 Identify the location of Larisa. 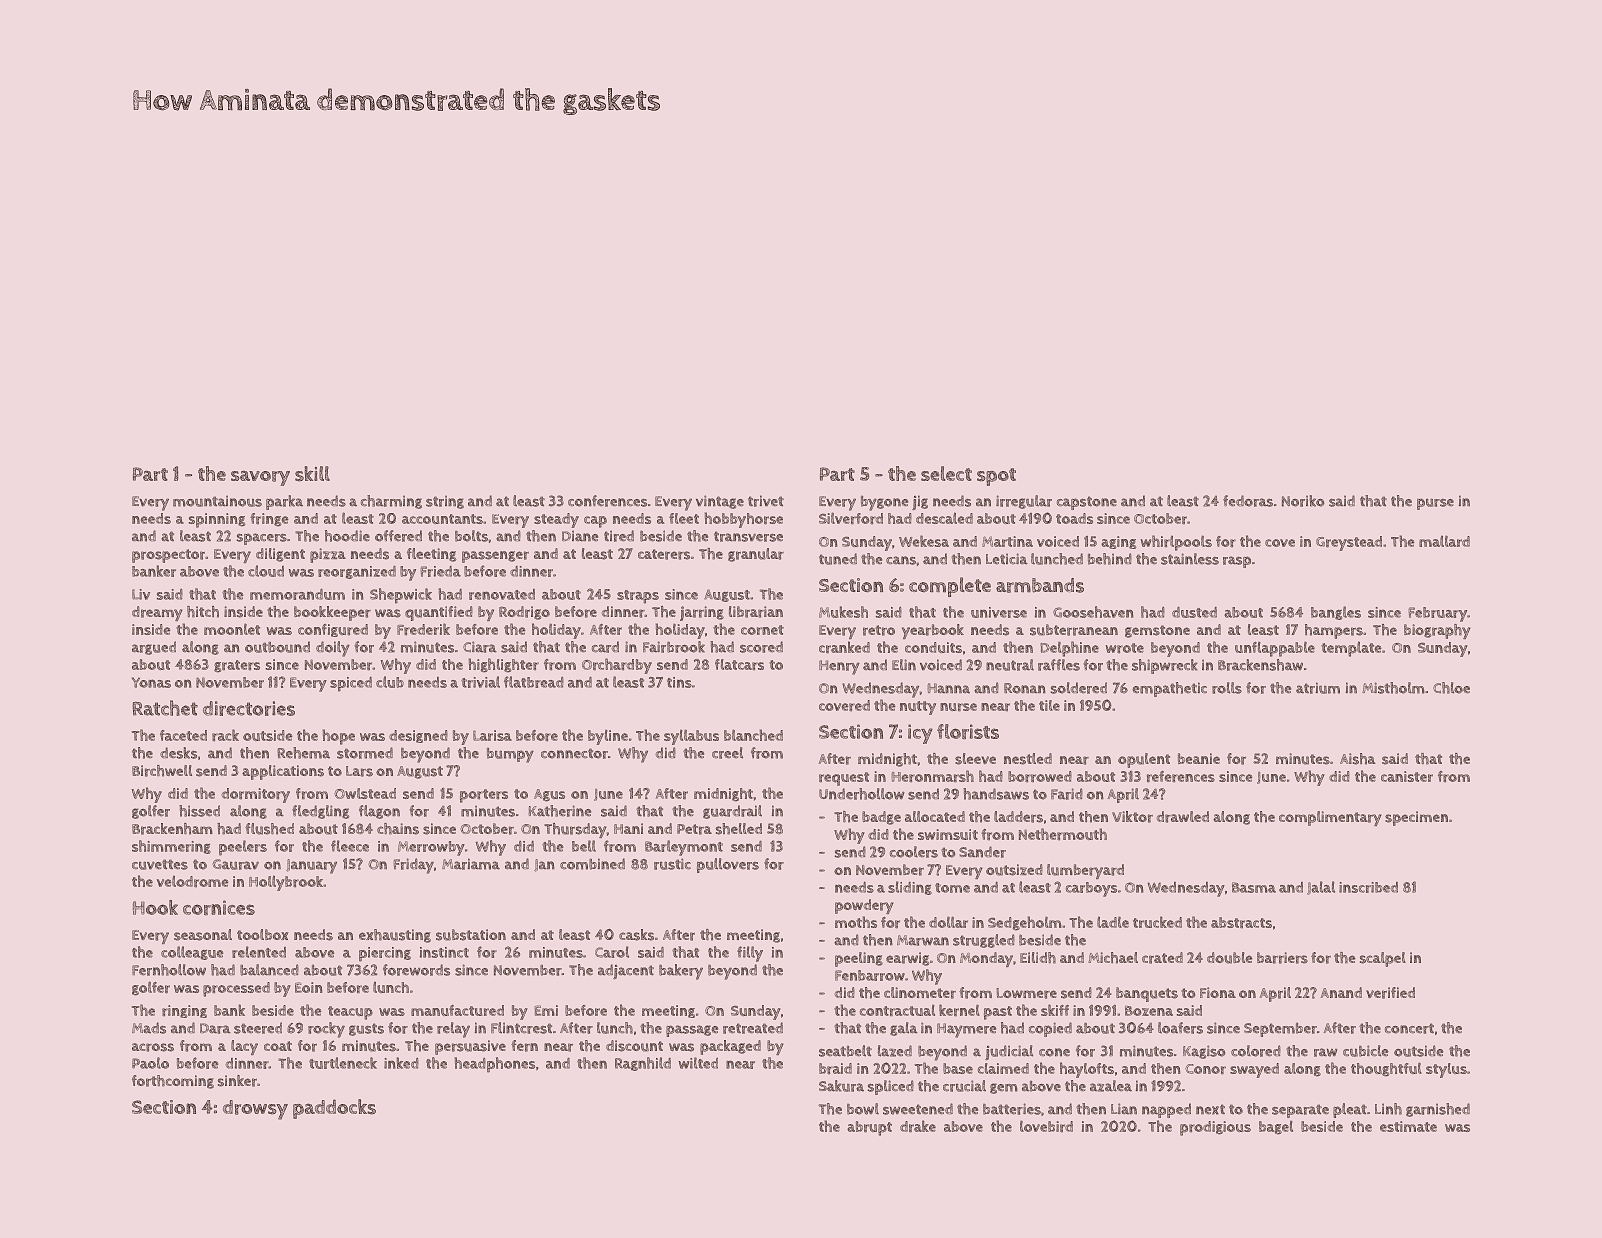
(492, 735).
